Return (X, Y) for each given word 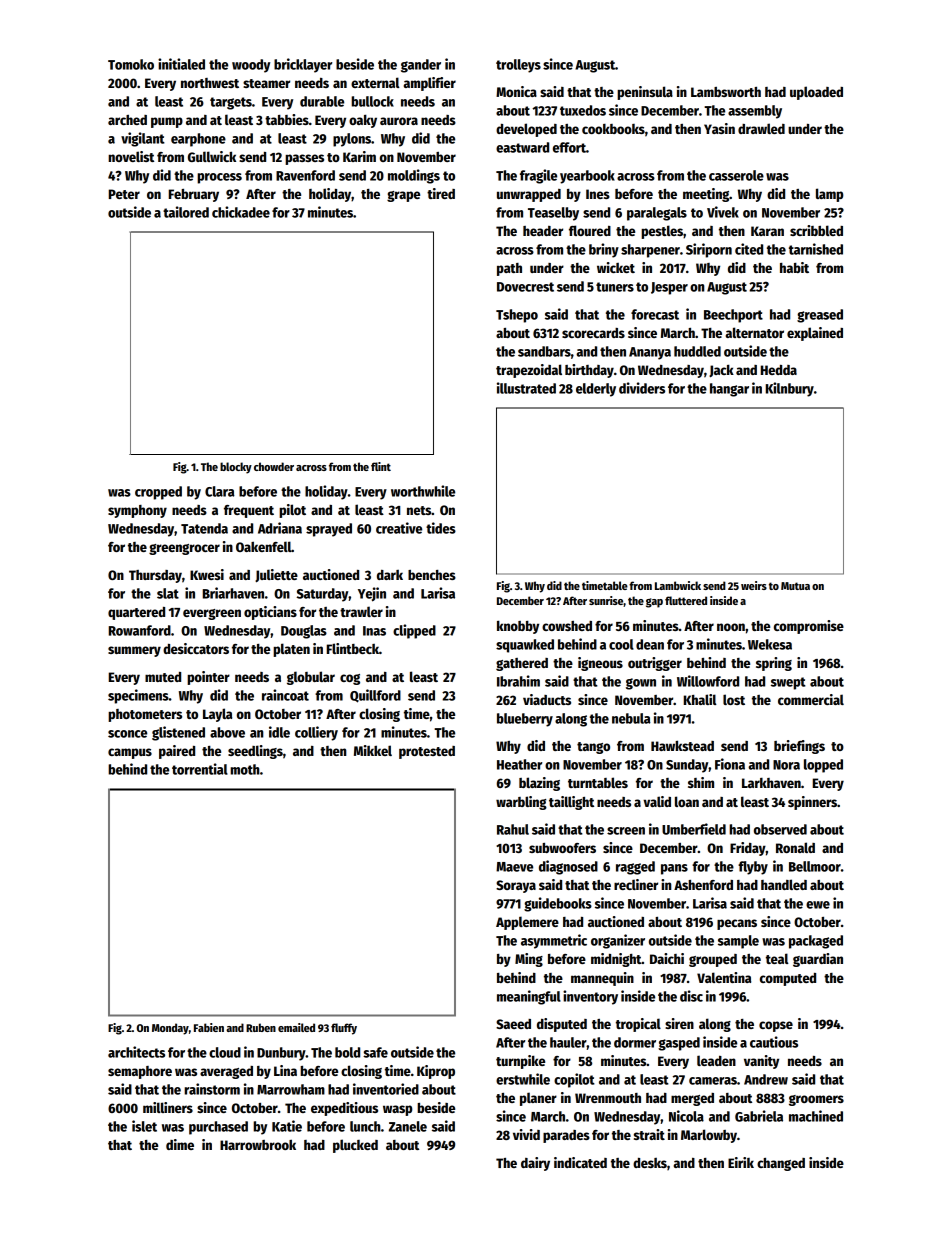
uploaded (816, 93)
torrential (200, 769)
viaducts (547, 699)
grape (403, 196)
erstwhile (523, 1079)
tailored (186, 212)
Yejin (372, 594)
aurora (399, 121)
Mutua (795, 586)
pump (167, 122)
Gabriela (759, 1116)
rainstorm (212, 1089)
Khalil (700, 699)
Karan (767, 231)
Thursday (155, 576)
